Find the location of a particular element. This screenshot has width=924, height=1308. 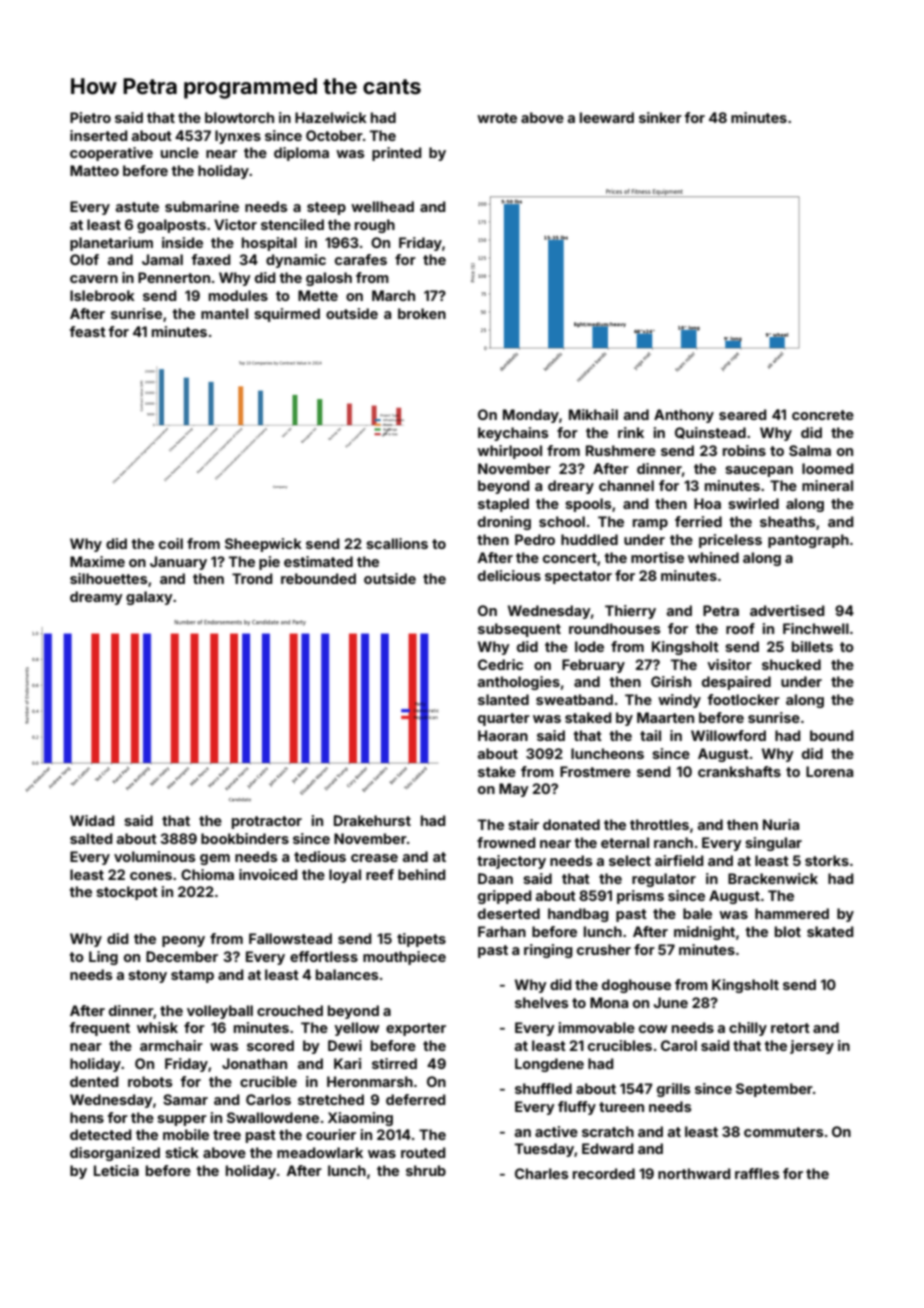

pantograph is located at coordinates (808, 541).
